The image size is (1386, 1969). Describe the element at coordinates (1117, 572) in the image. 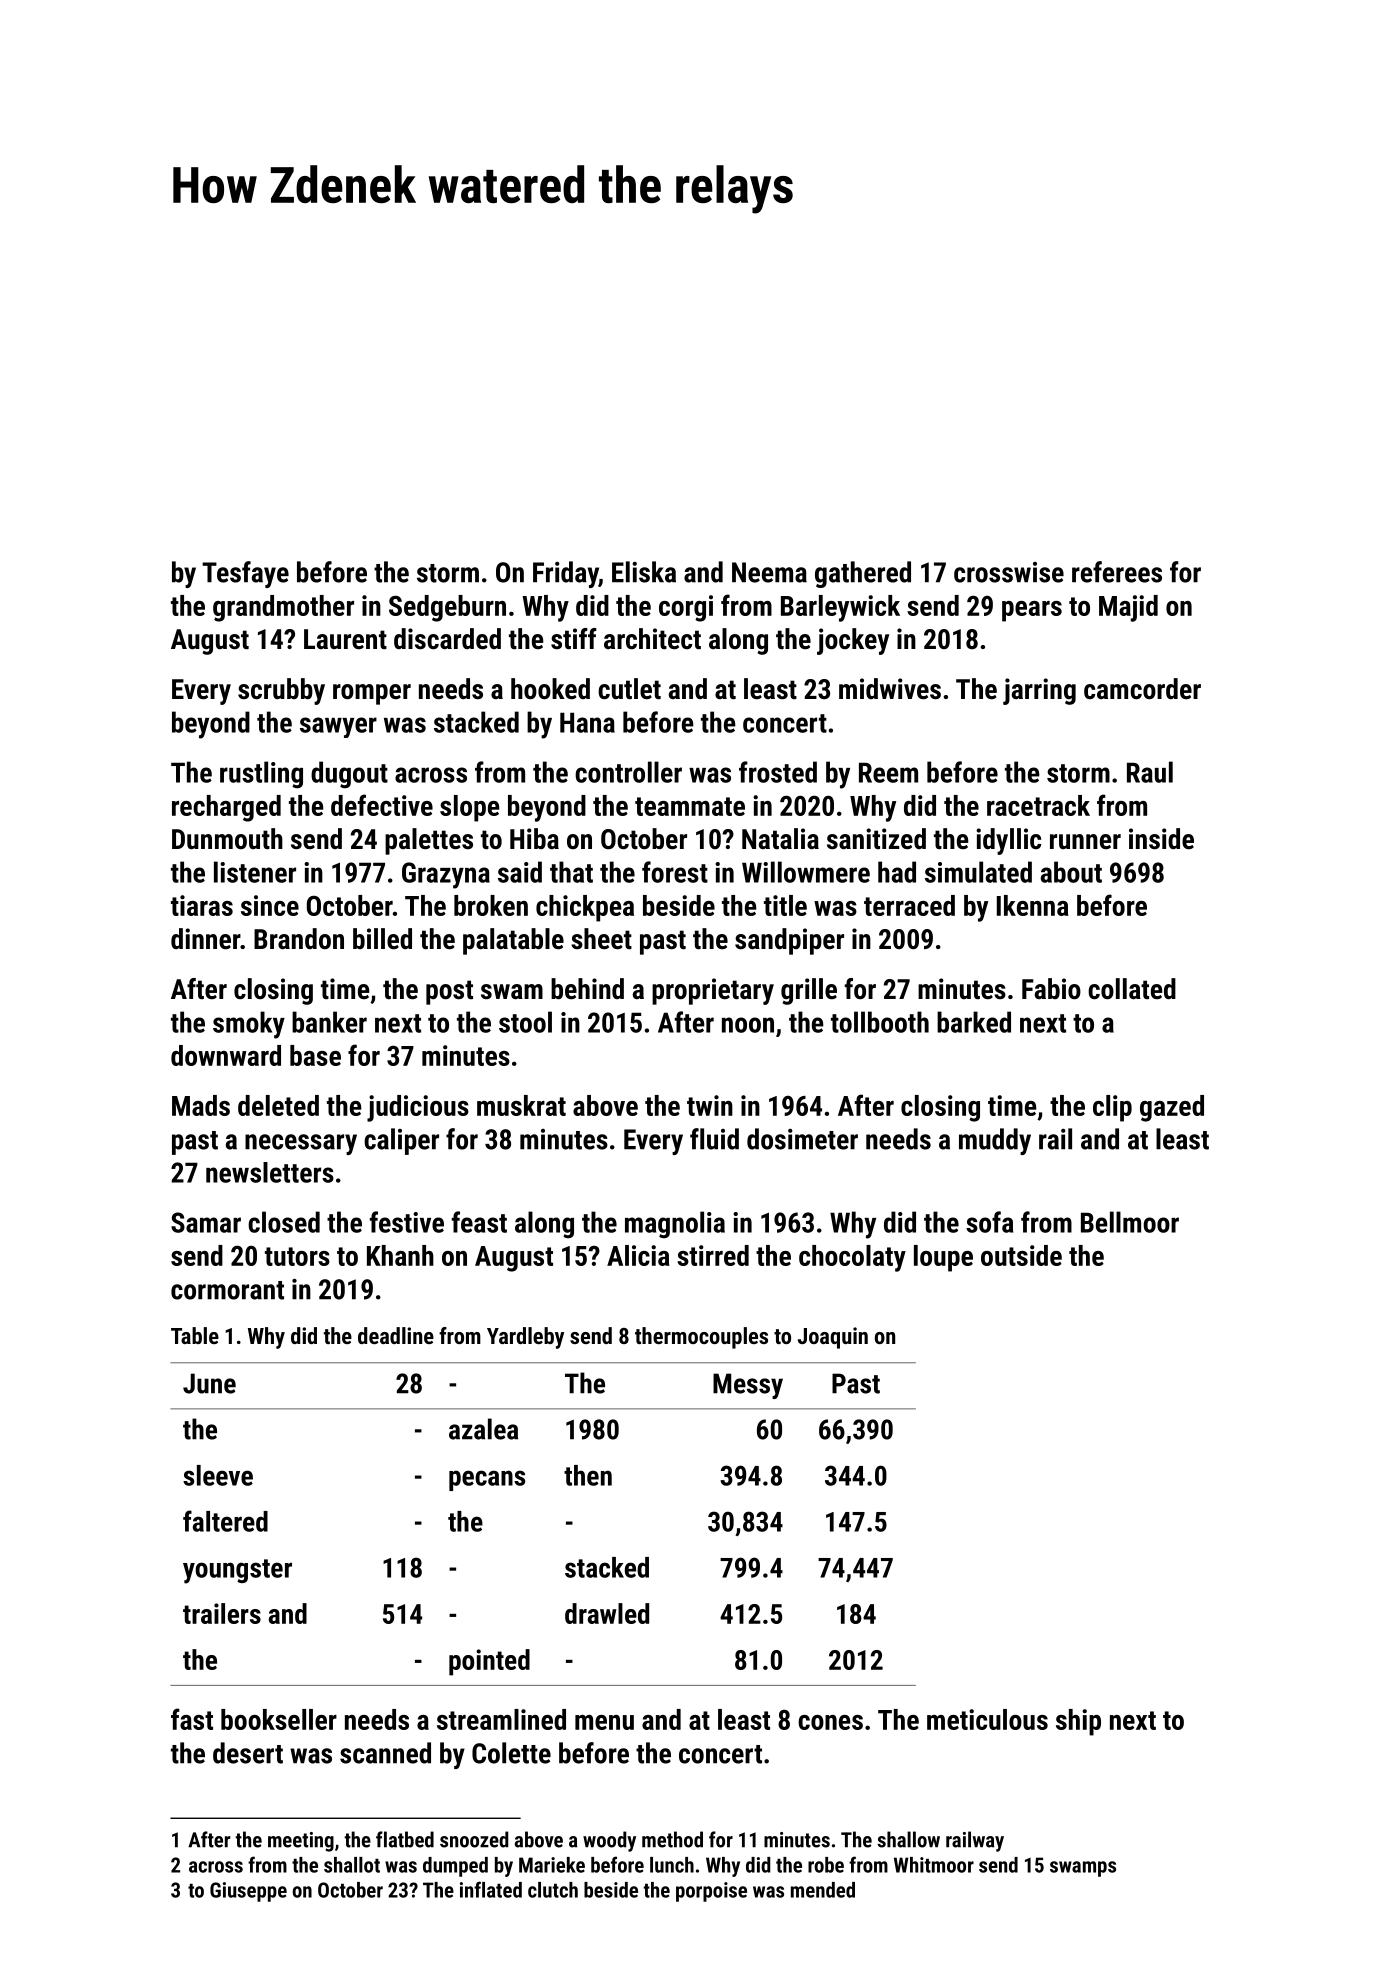

I see `referees` at that location.
